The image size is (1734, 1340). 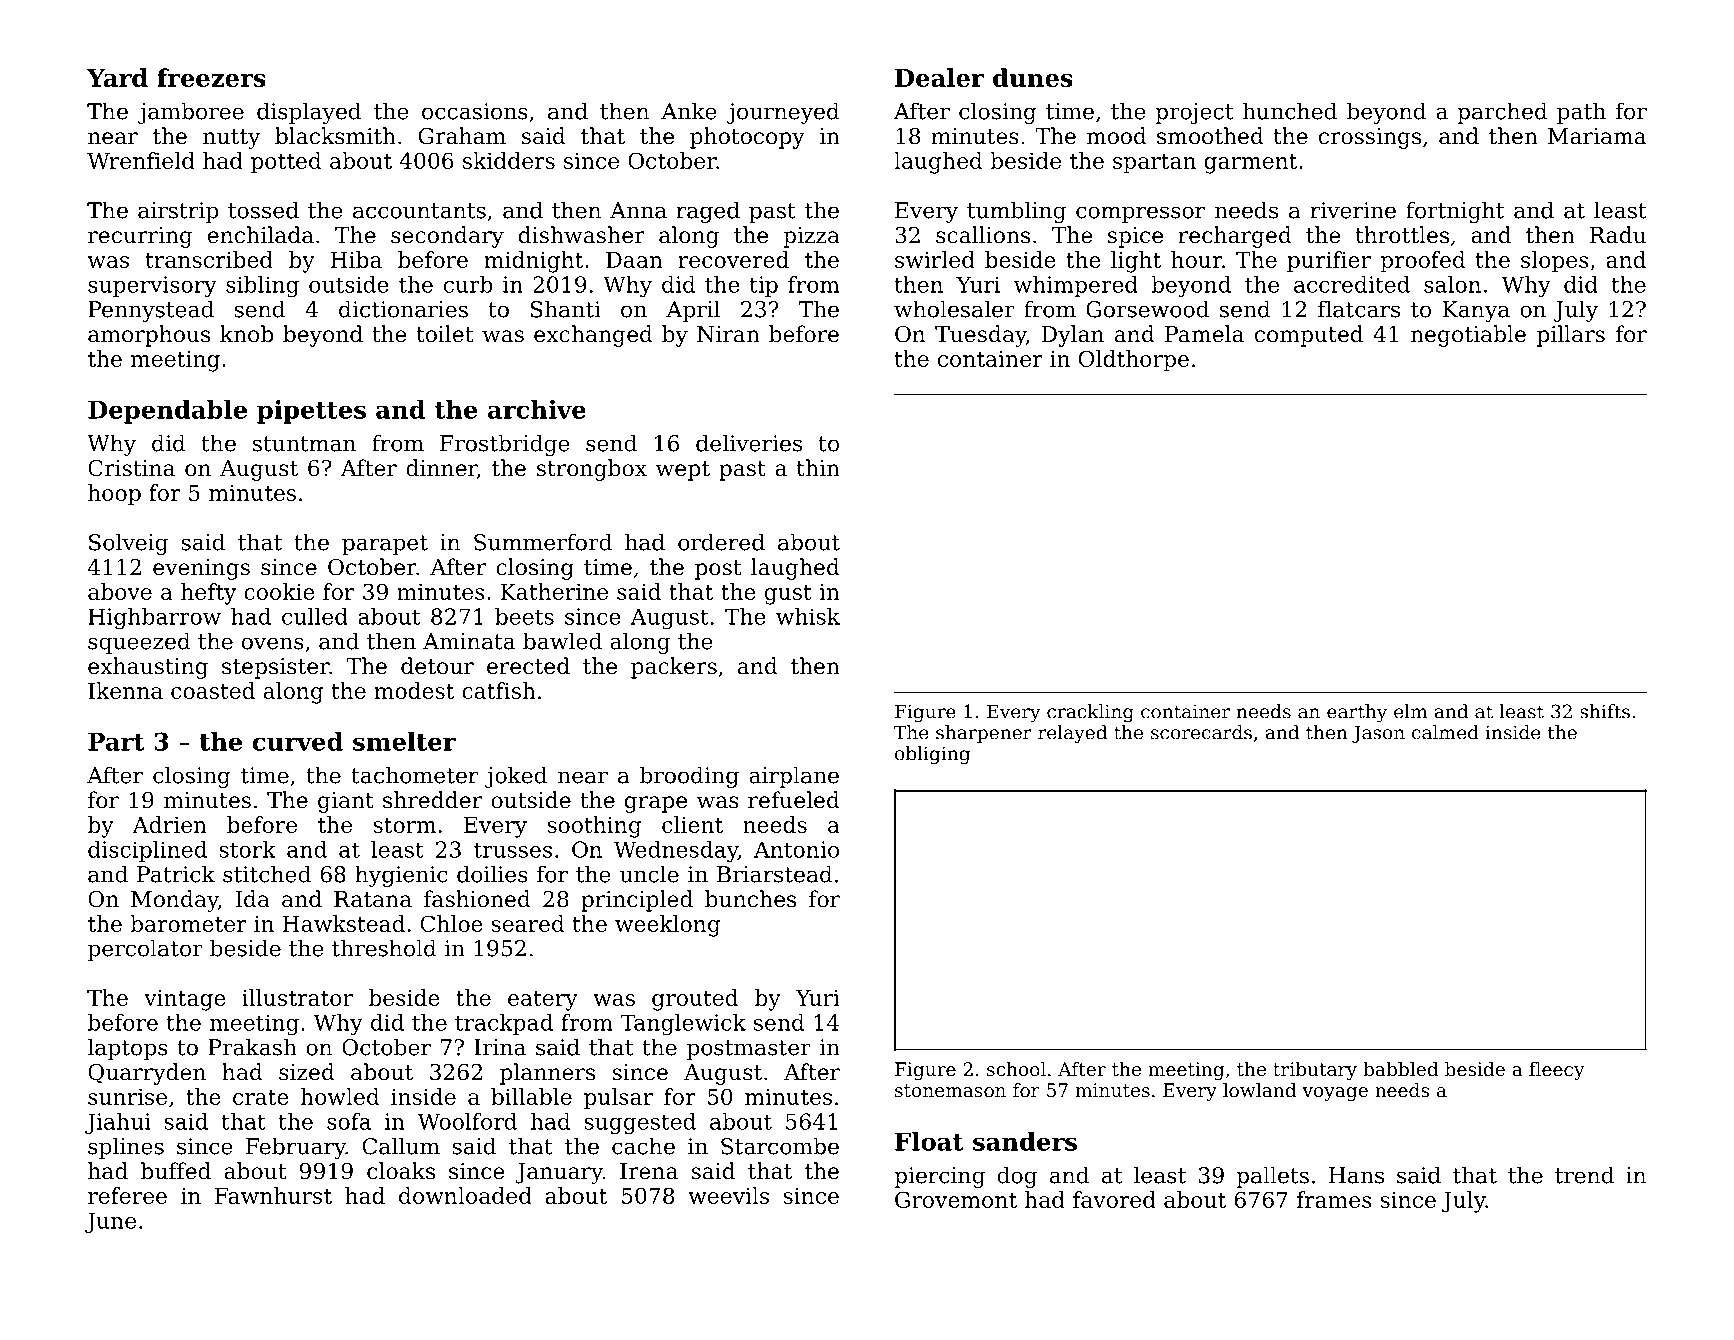 What do you see at coordinates (728, 1195) in the screenshot?
I see `weevils` at bounding box center [728, 1195].
